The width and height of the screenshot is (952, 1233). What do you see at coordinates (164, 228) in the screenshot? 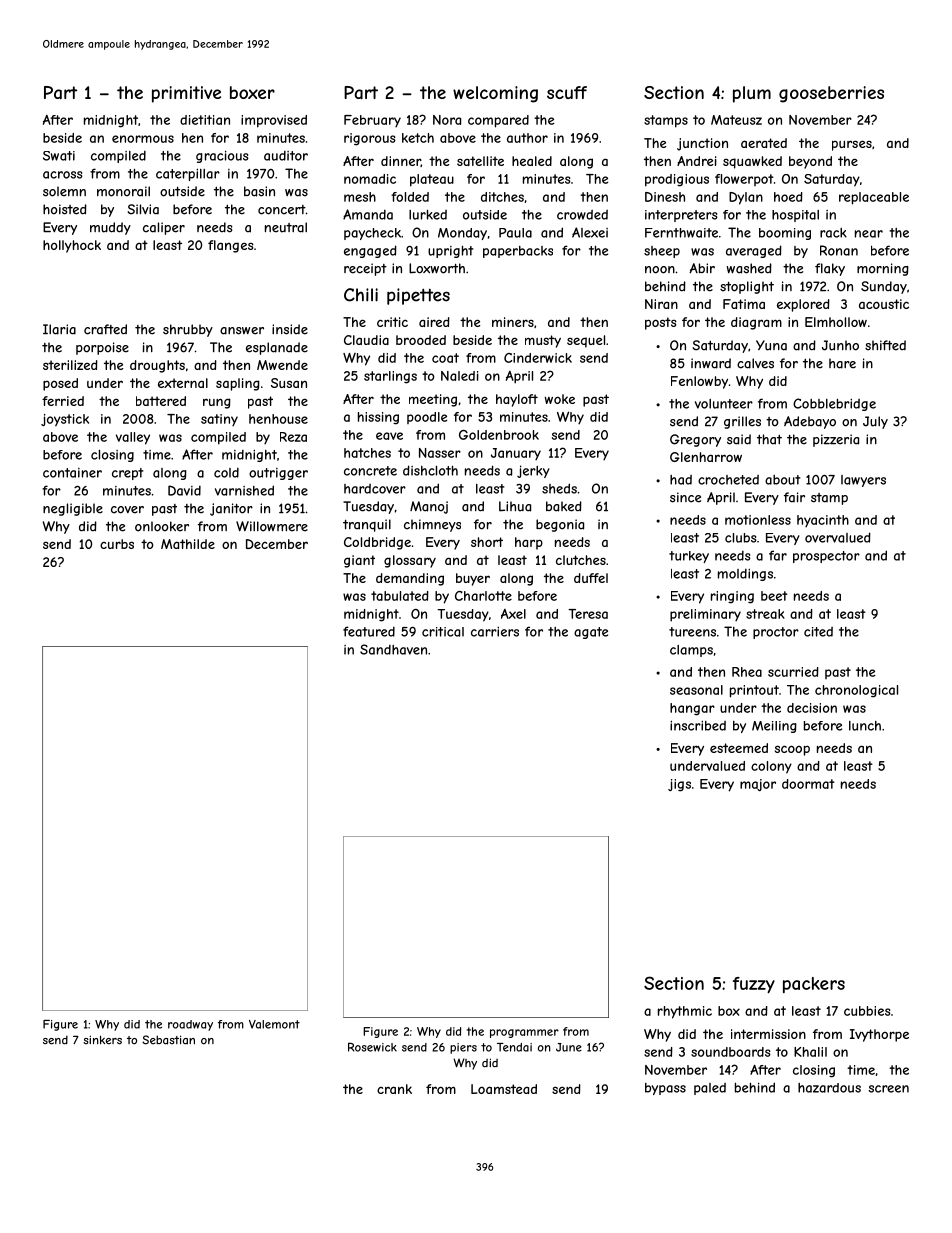
I see `caliper` at bounding box center [164, 228].
